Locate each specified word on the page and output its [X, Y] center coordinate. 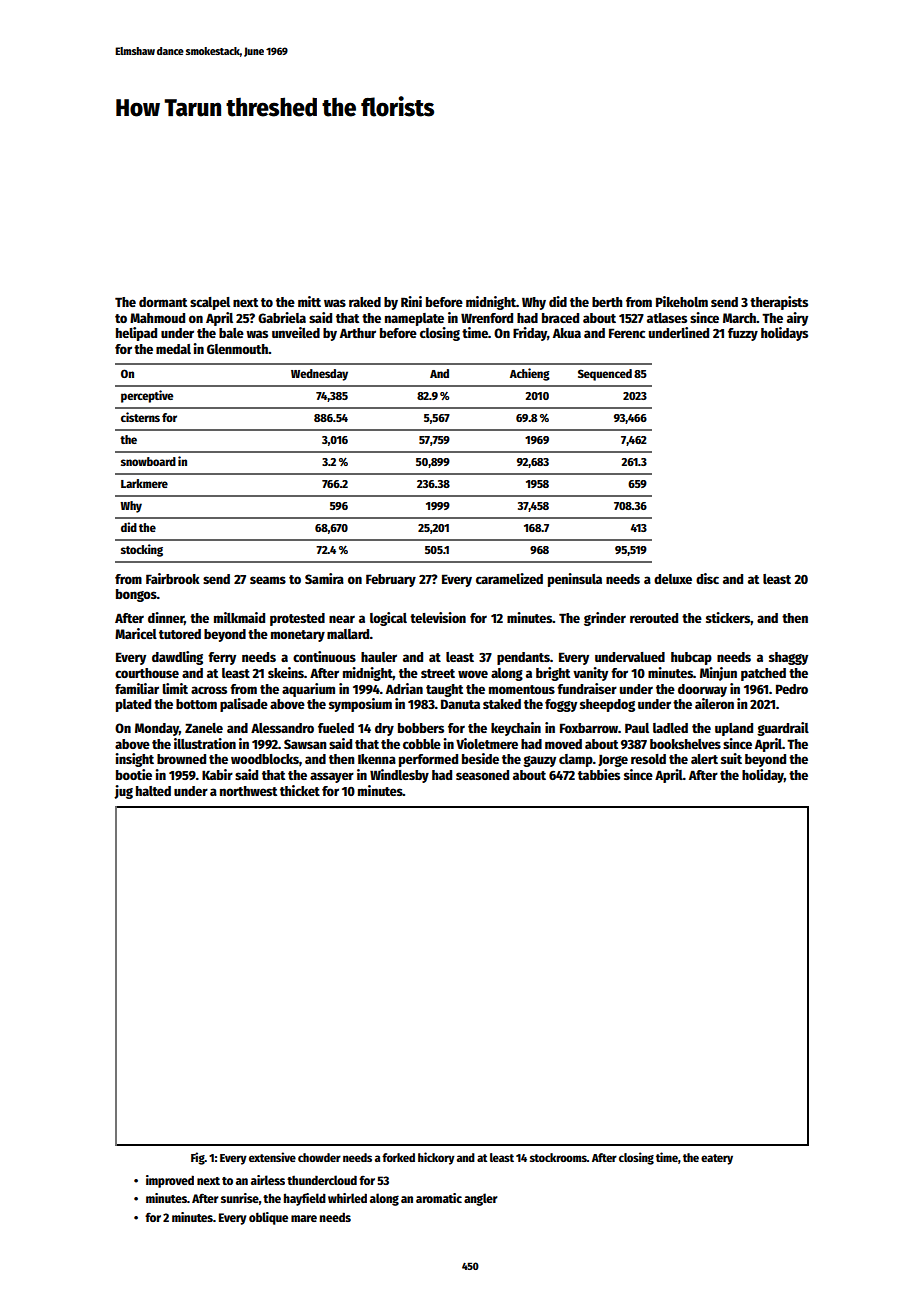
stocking [142, 550]
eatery [717, 1159]
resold [648, 759]
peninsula [575, 580]
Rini [411, 301]
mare [304, 1218]
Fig [198, 1158]
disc [707, 578]
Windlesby [399, 776]
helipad [136, 334]
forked [398, 1157]
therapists [779, 303]
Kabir [217, 774]
